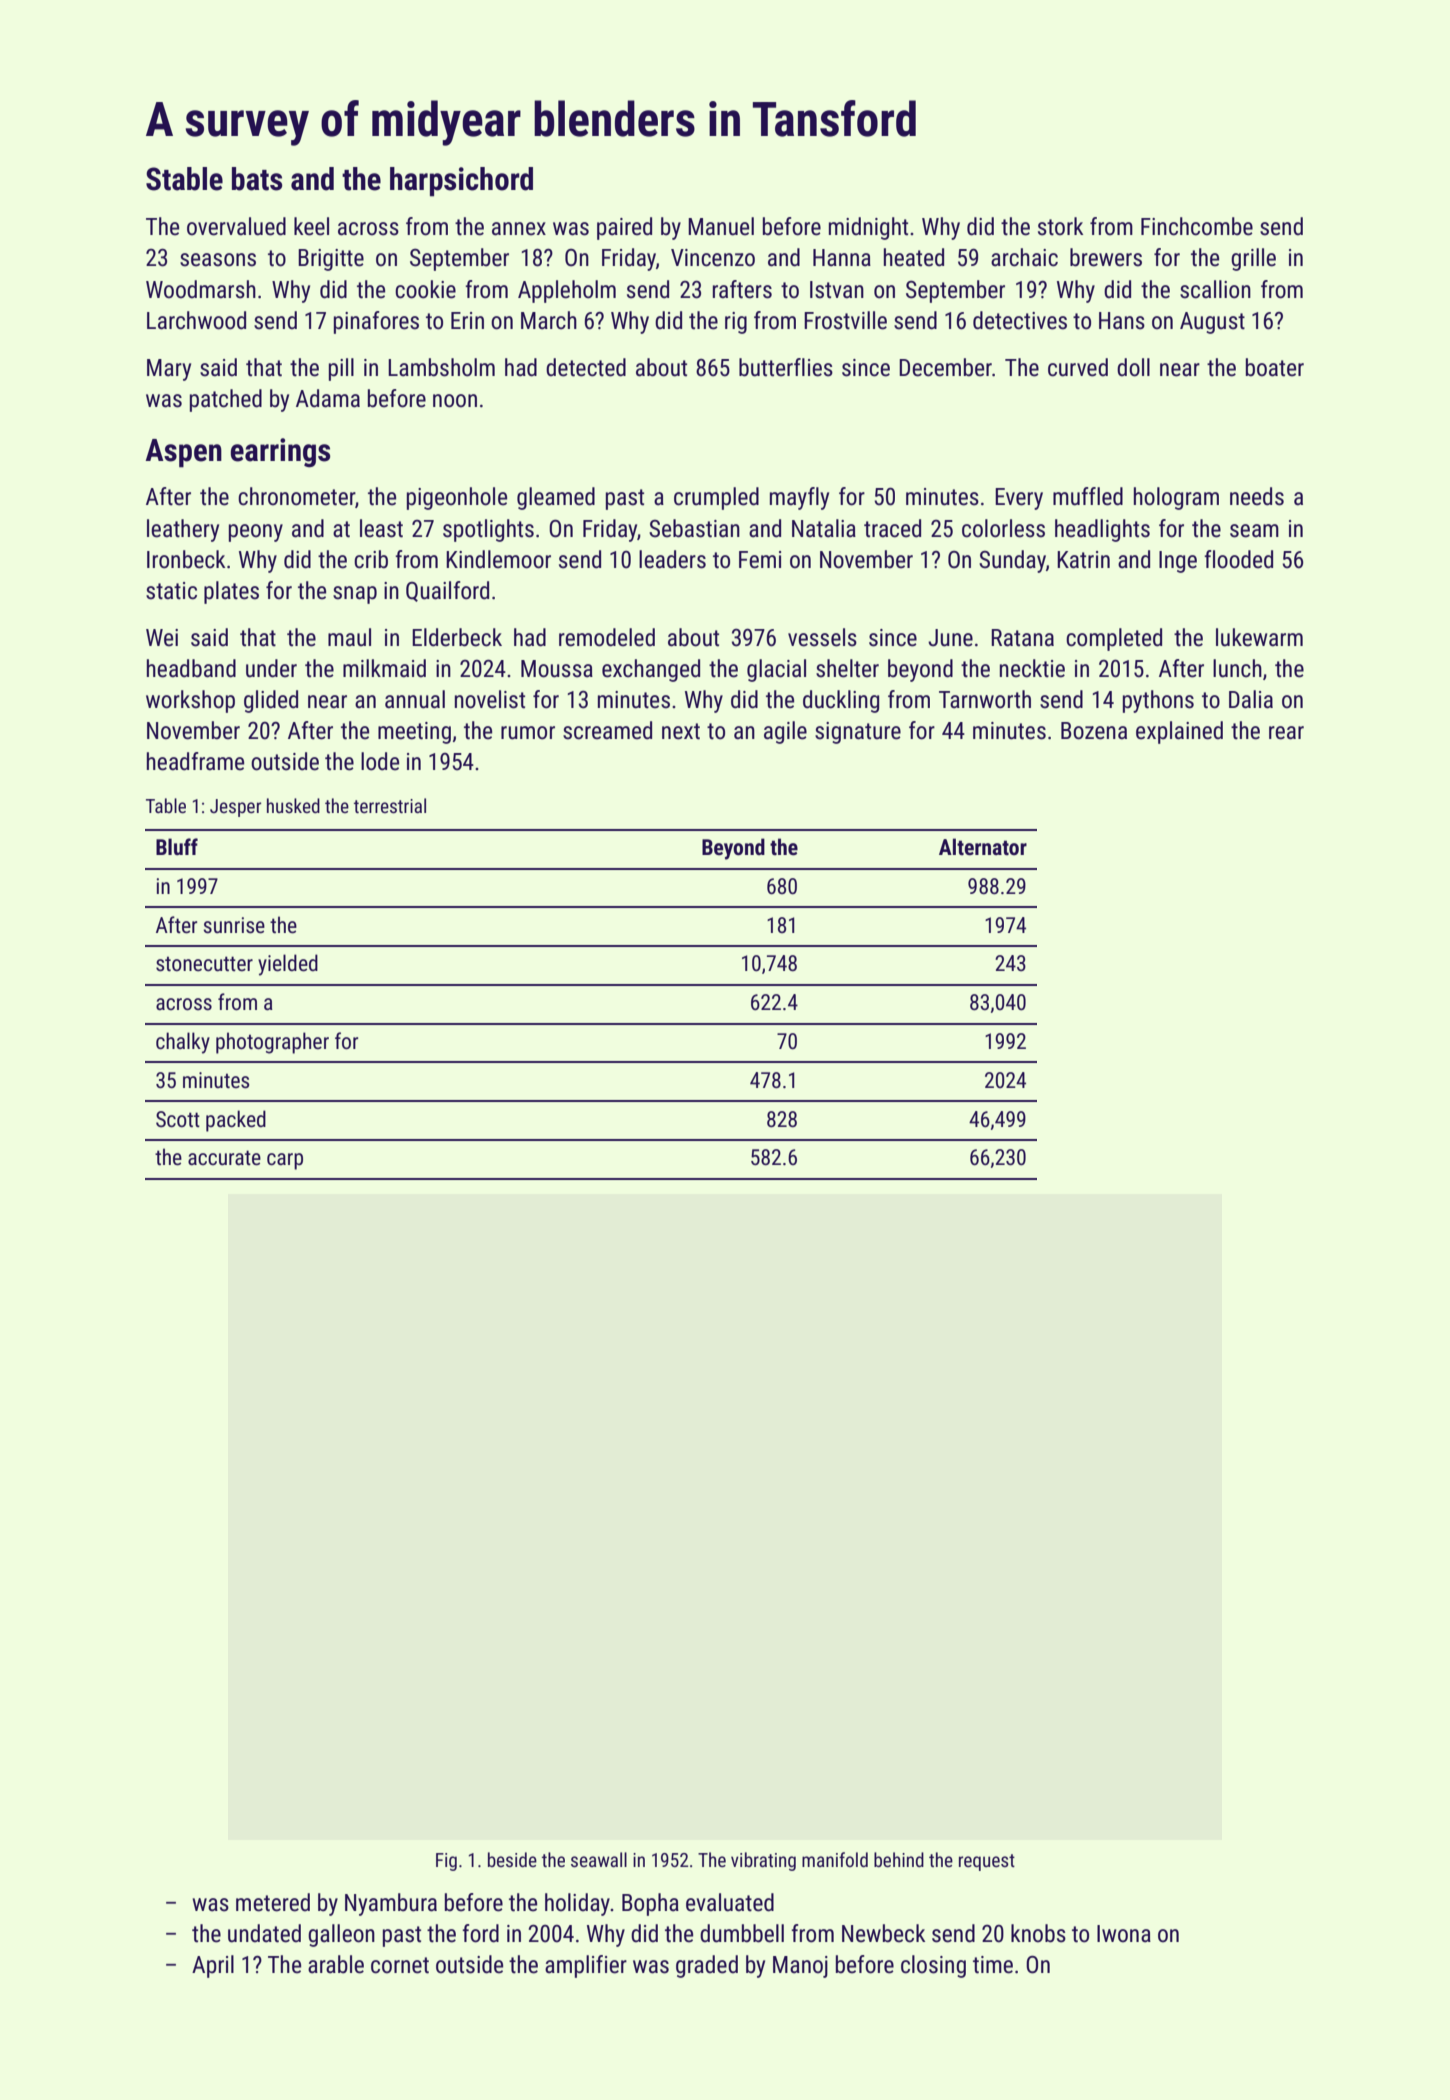  What do you see at coordinates (549, 320) in the screenshot?
I see `March` at bounding box center [549, 320].
